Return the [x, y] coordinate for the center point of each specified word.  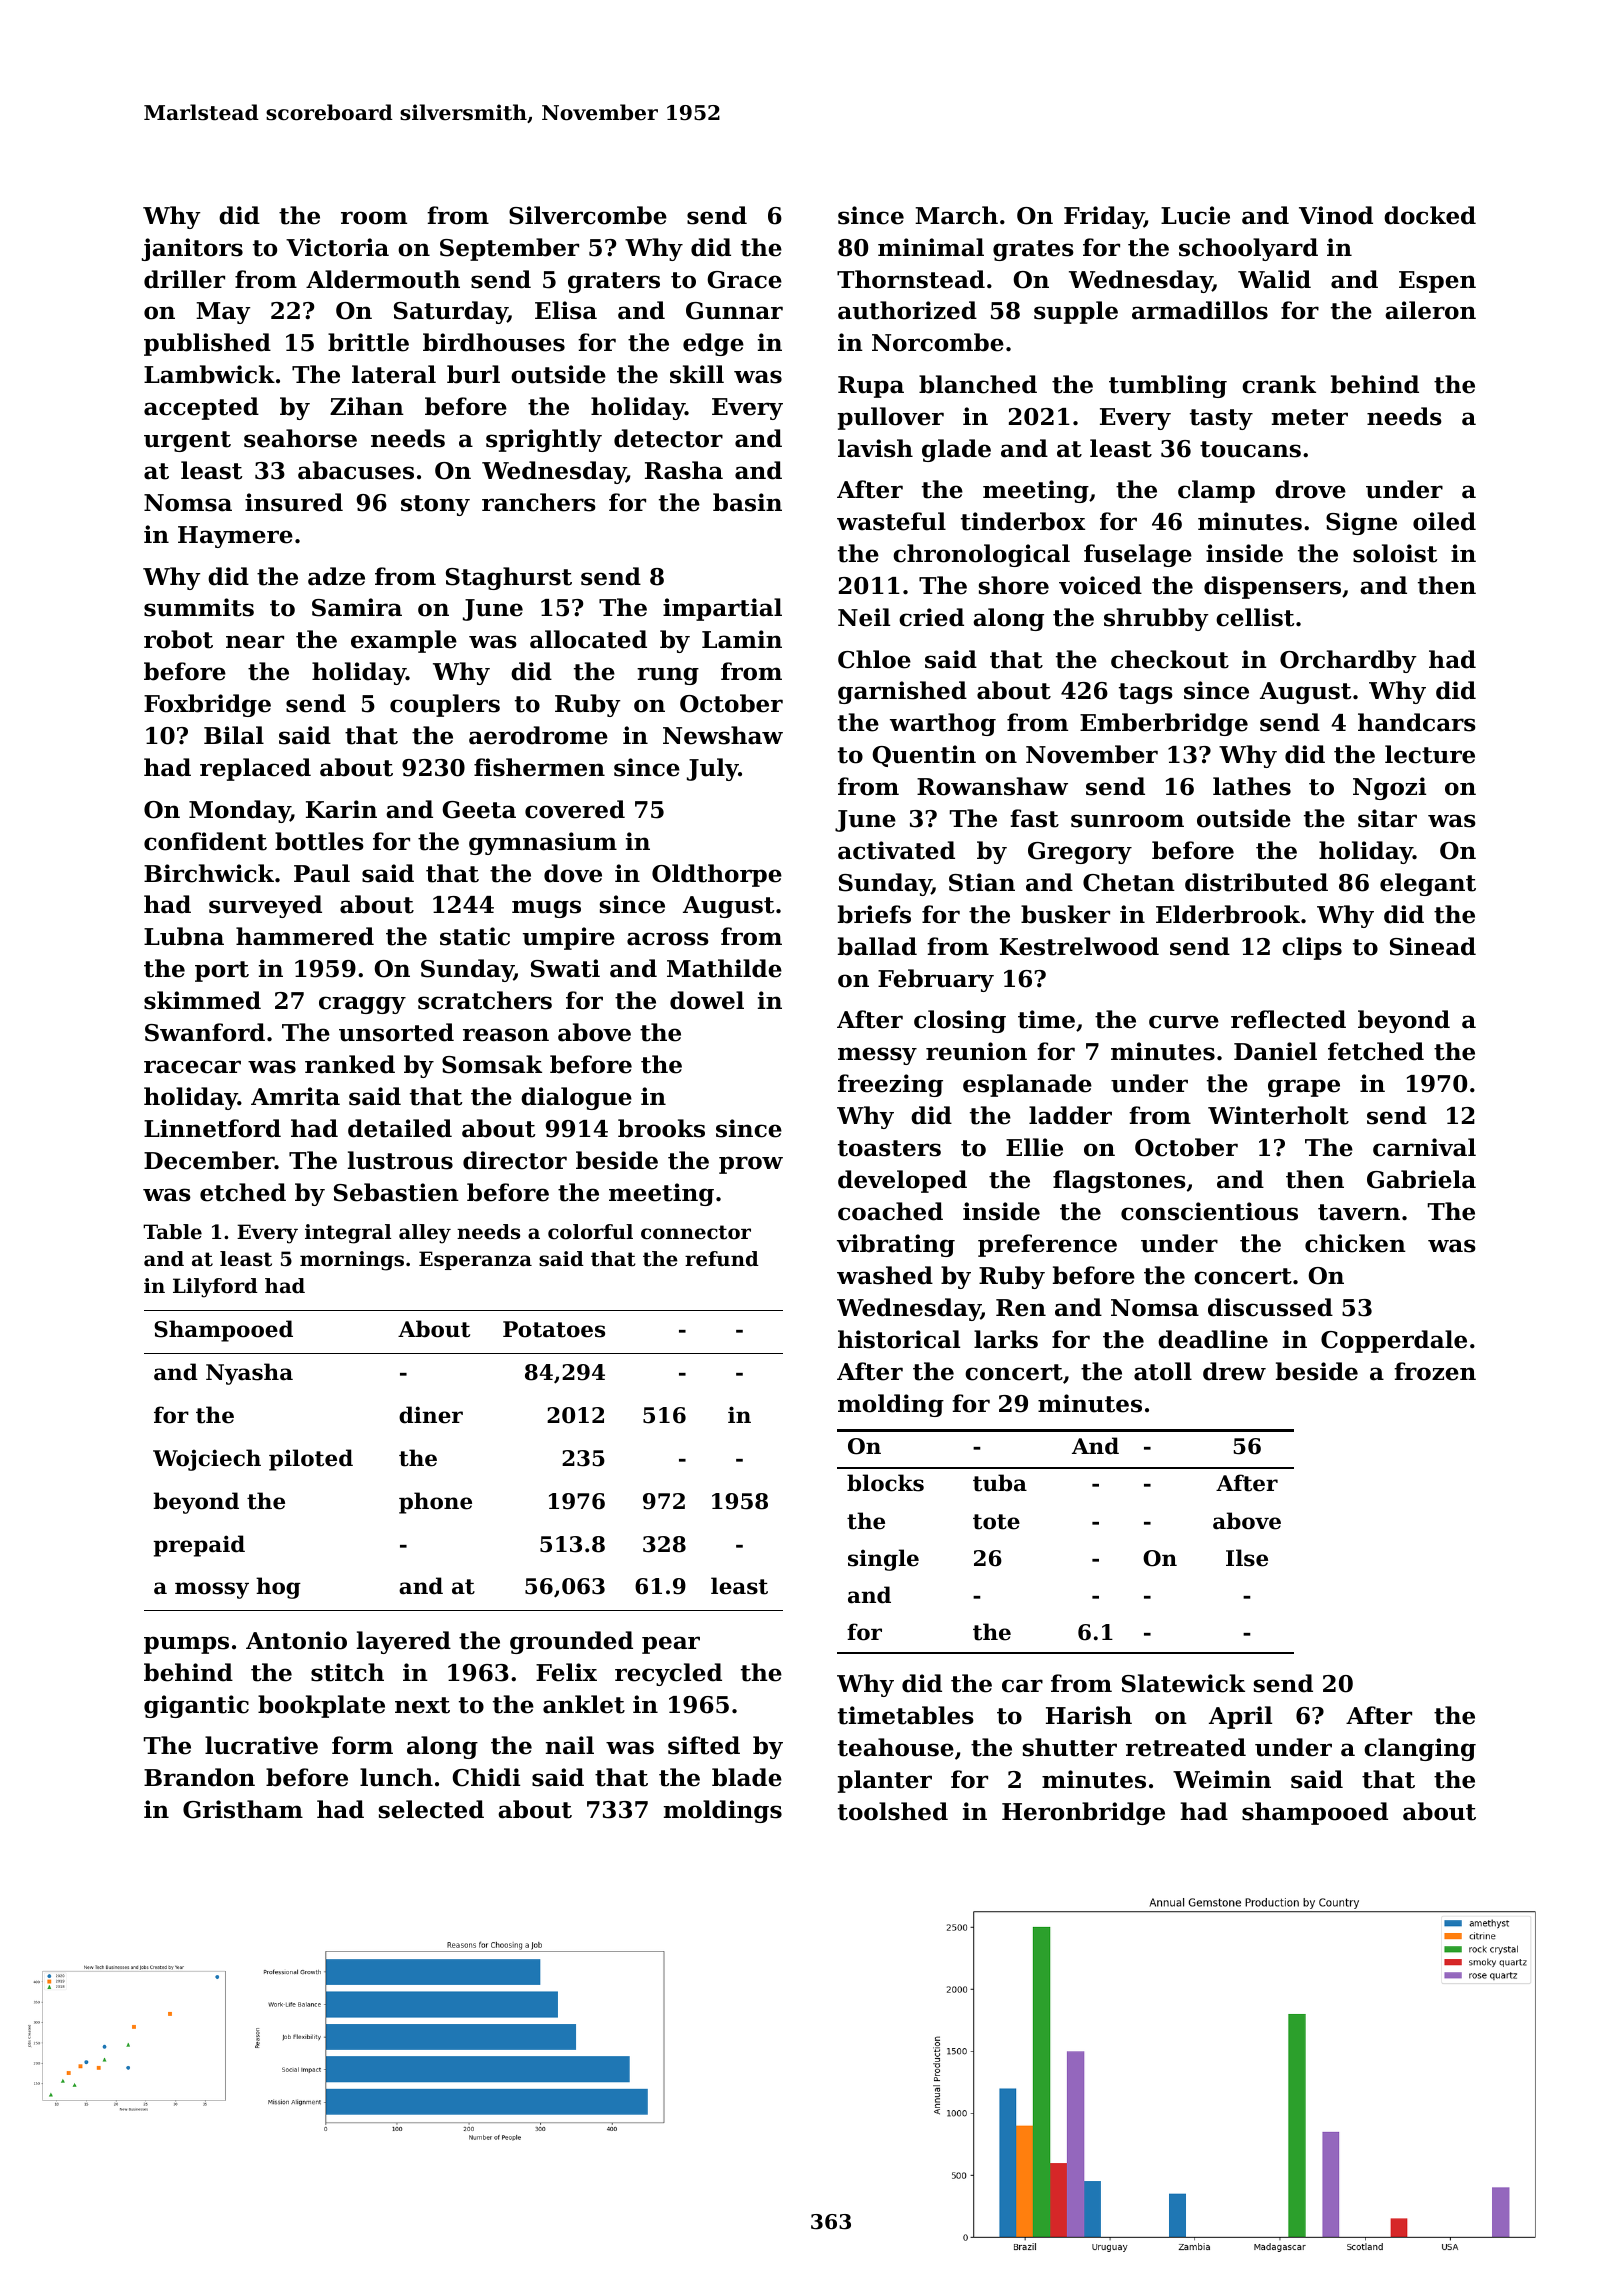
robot [178, 639]
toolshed [893, 1811]
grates [1033, 250]
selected [431, 1809]
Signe [1361, 523]
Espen [1437, 282]
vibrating [896, 1245]
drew [1234, 1371]
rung [668, 676]
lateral [394, 374]
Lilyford [215, 1288]
